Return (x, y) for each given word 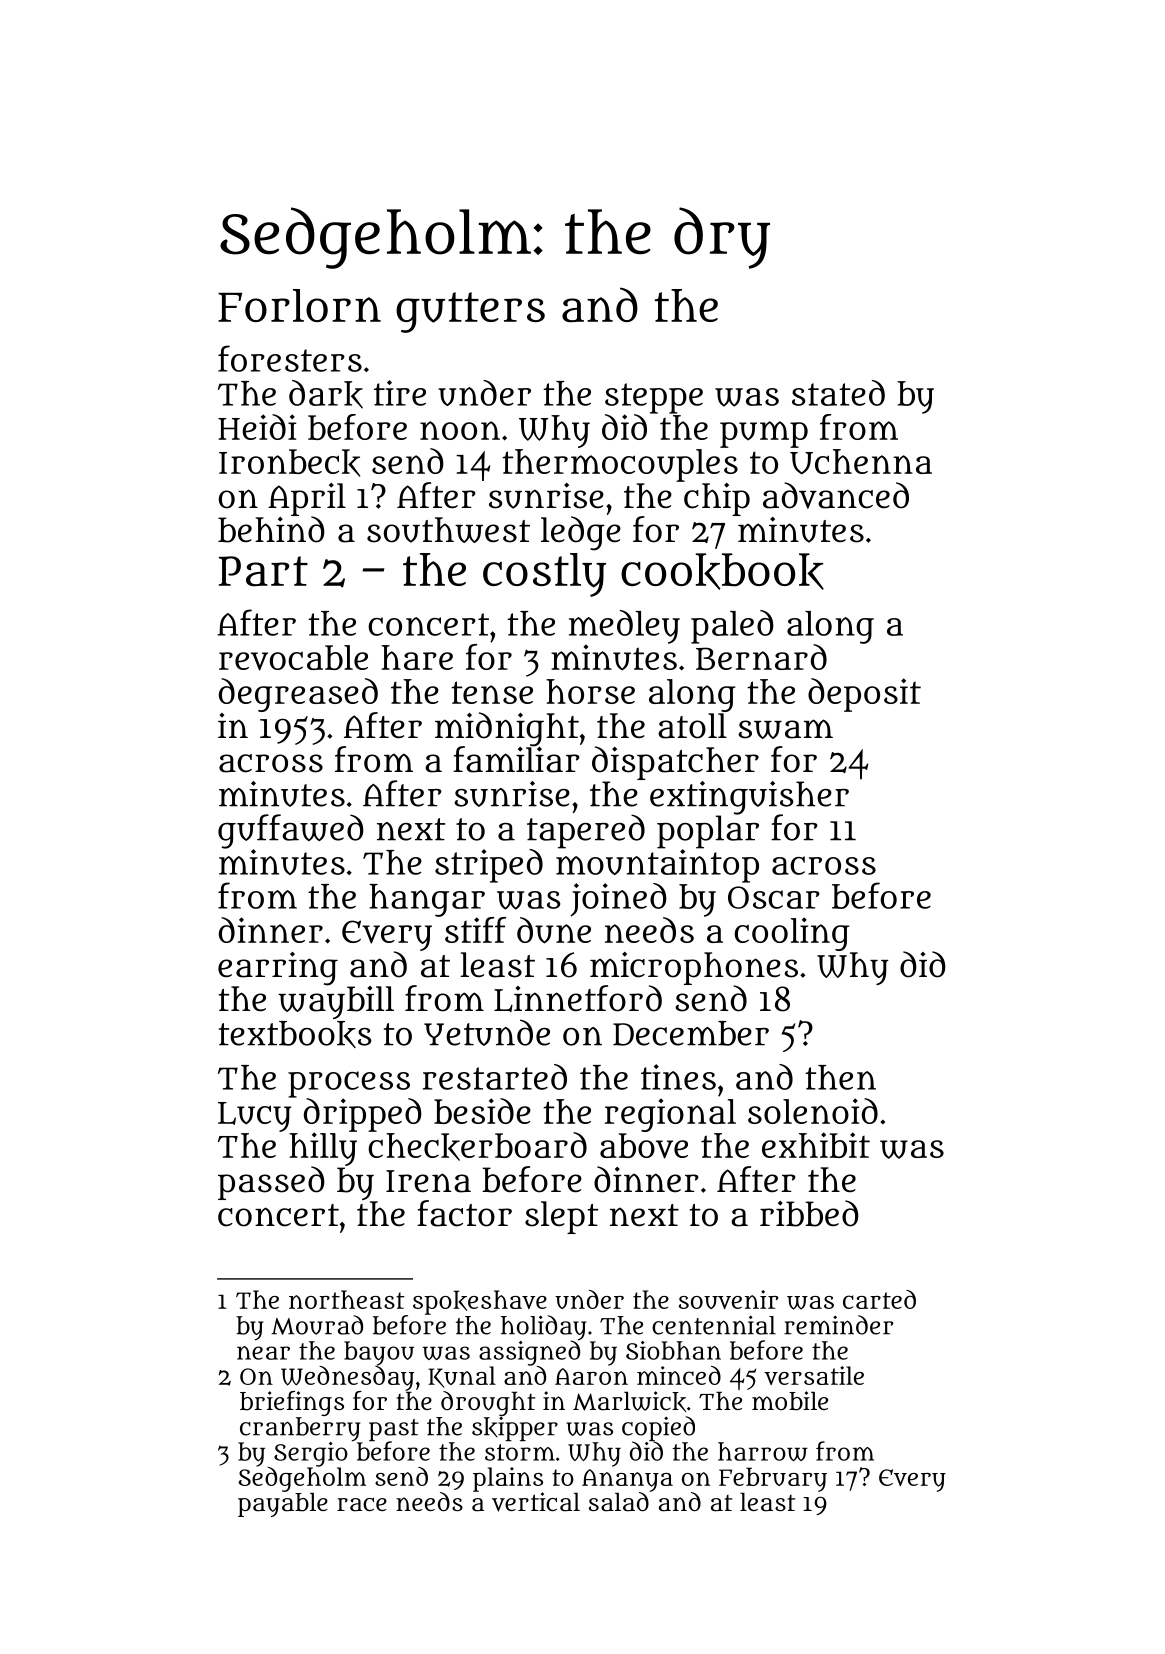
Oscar (774, 897)
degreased (298, 695)
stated (838, 393)
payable (283, 1505)
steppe (654, 398)
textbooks (295, 1034)
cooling (792, 934)
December (691, 1033)
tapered (586, 831)
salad (619, 1502)
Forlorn (299, 305)
